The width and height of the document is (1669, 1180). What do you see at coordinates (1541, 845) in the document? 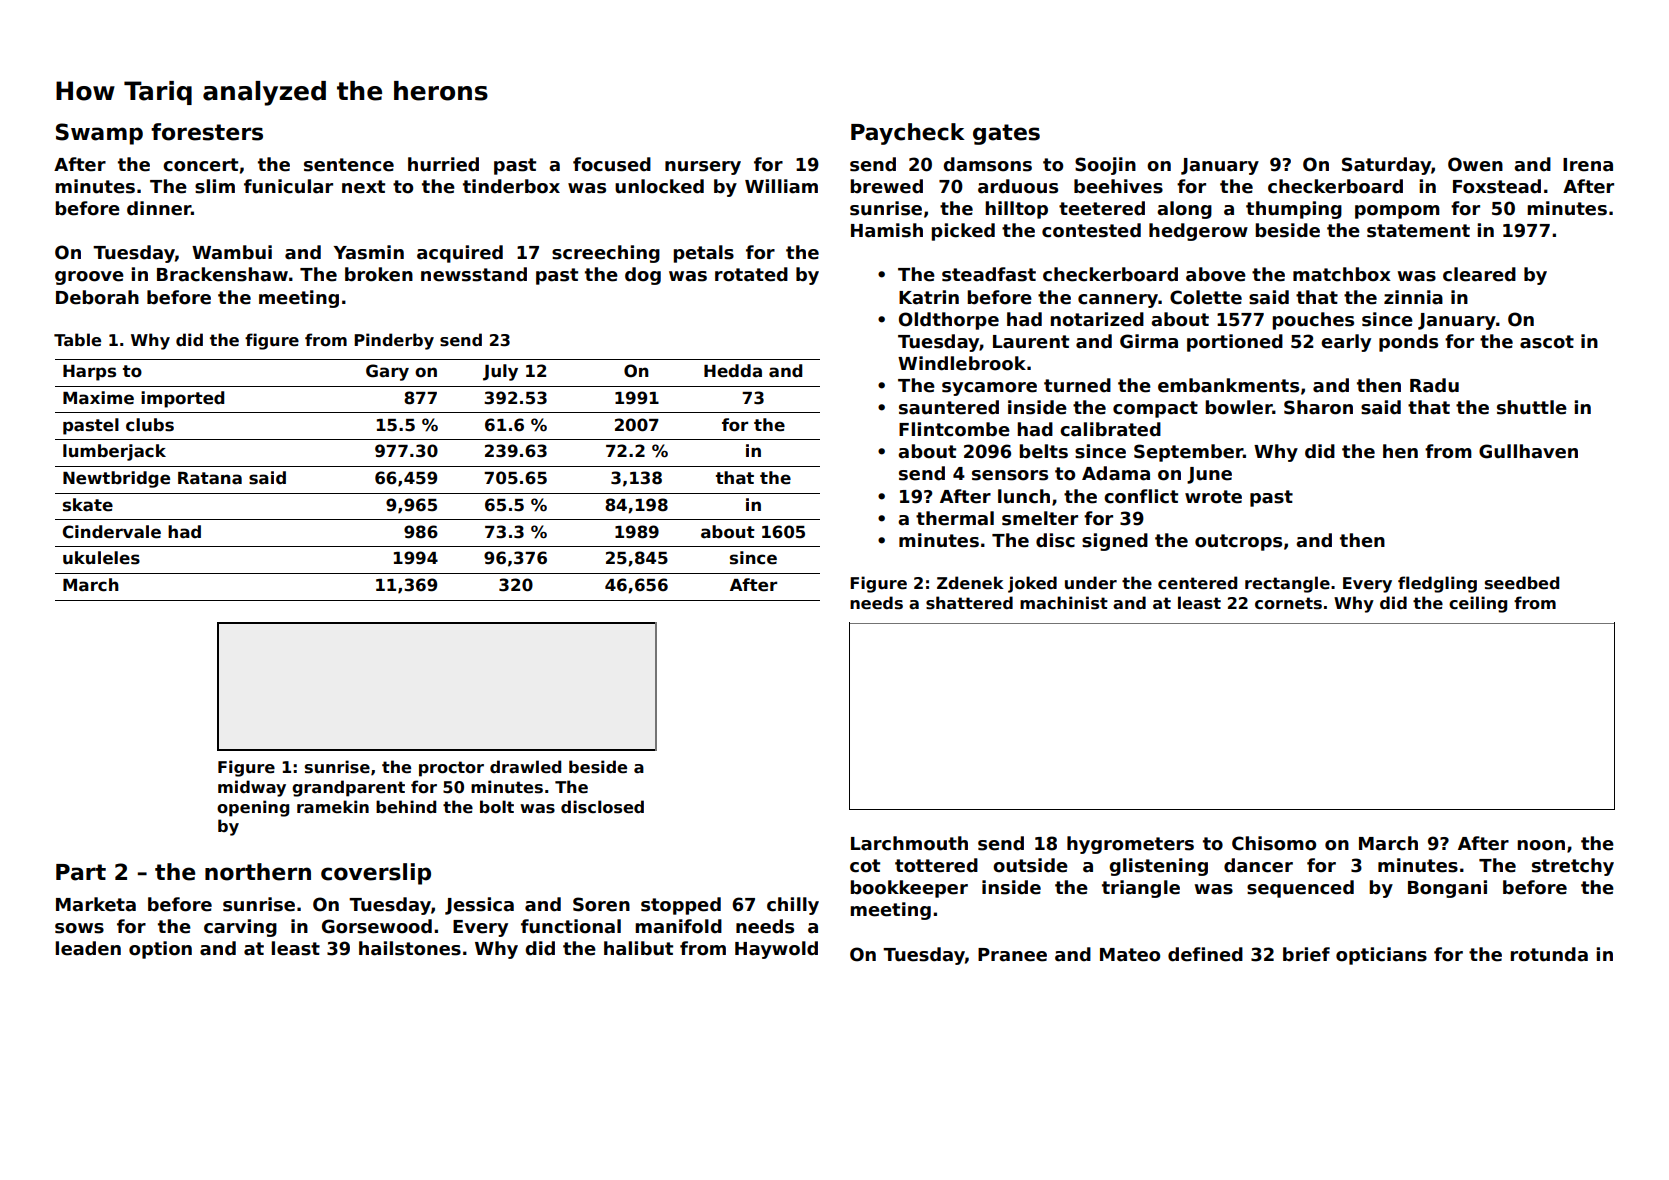
I see `noon` at bounding box center [1541, 845].
